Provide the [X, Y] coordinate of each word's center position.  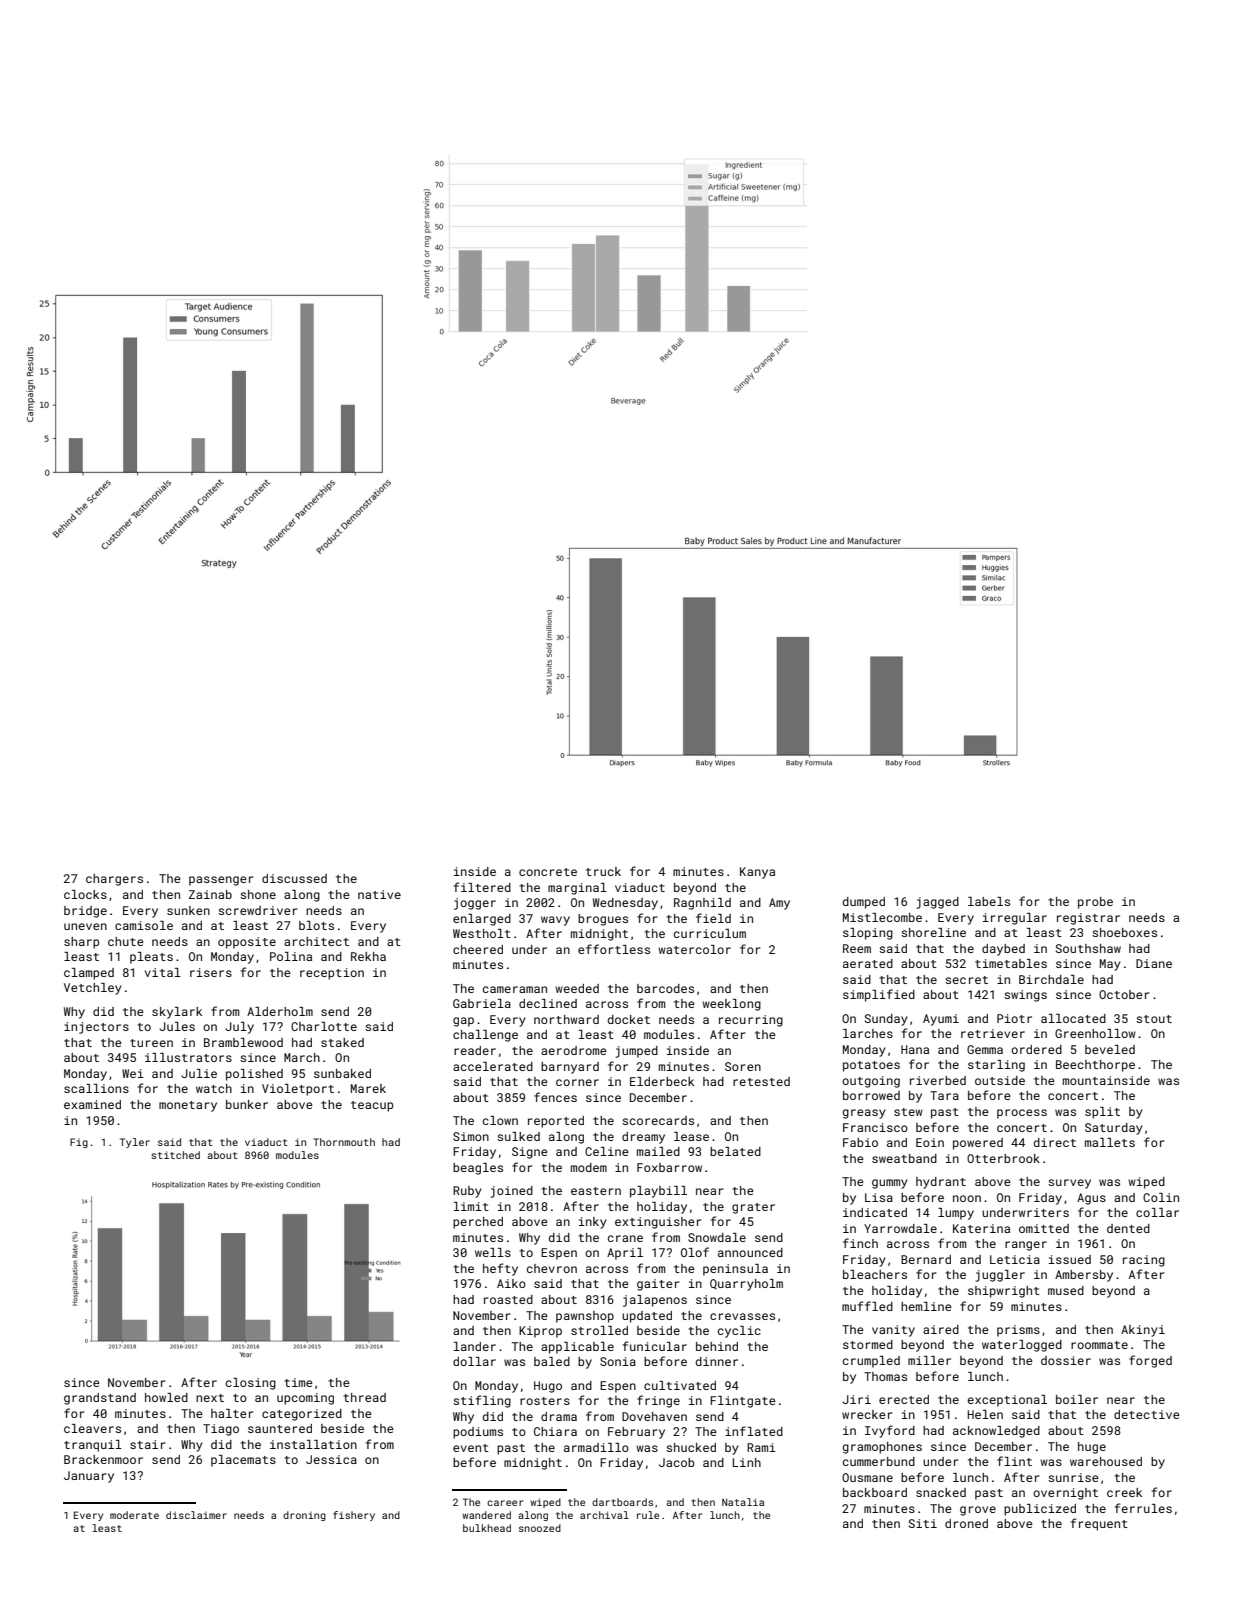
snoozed [540, 1528]
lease [691, 1136]
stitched [175, 1155]
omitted [1044, 1228]
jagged [938, 903]
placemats [243, 1461]
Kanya [757, 873]
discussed [294, 878]
